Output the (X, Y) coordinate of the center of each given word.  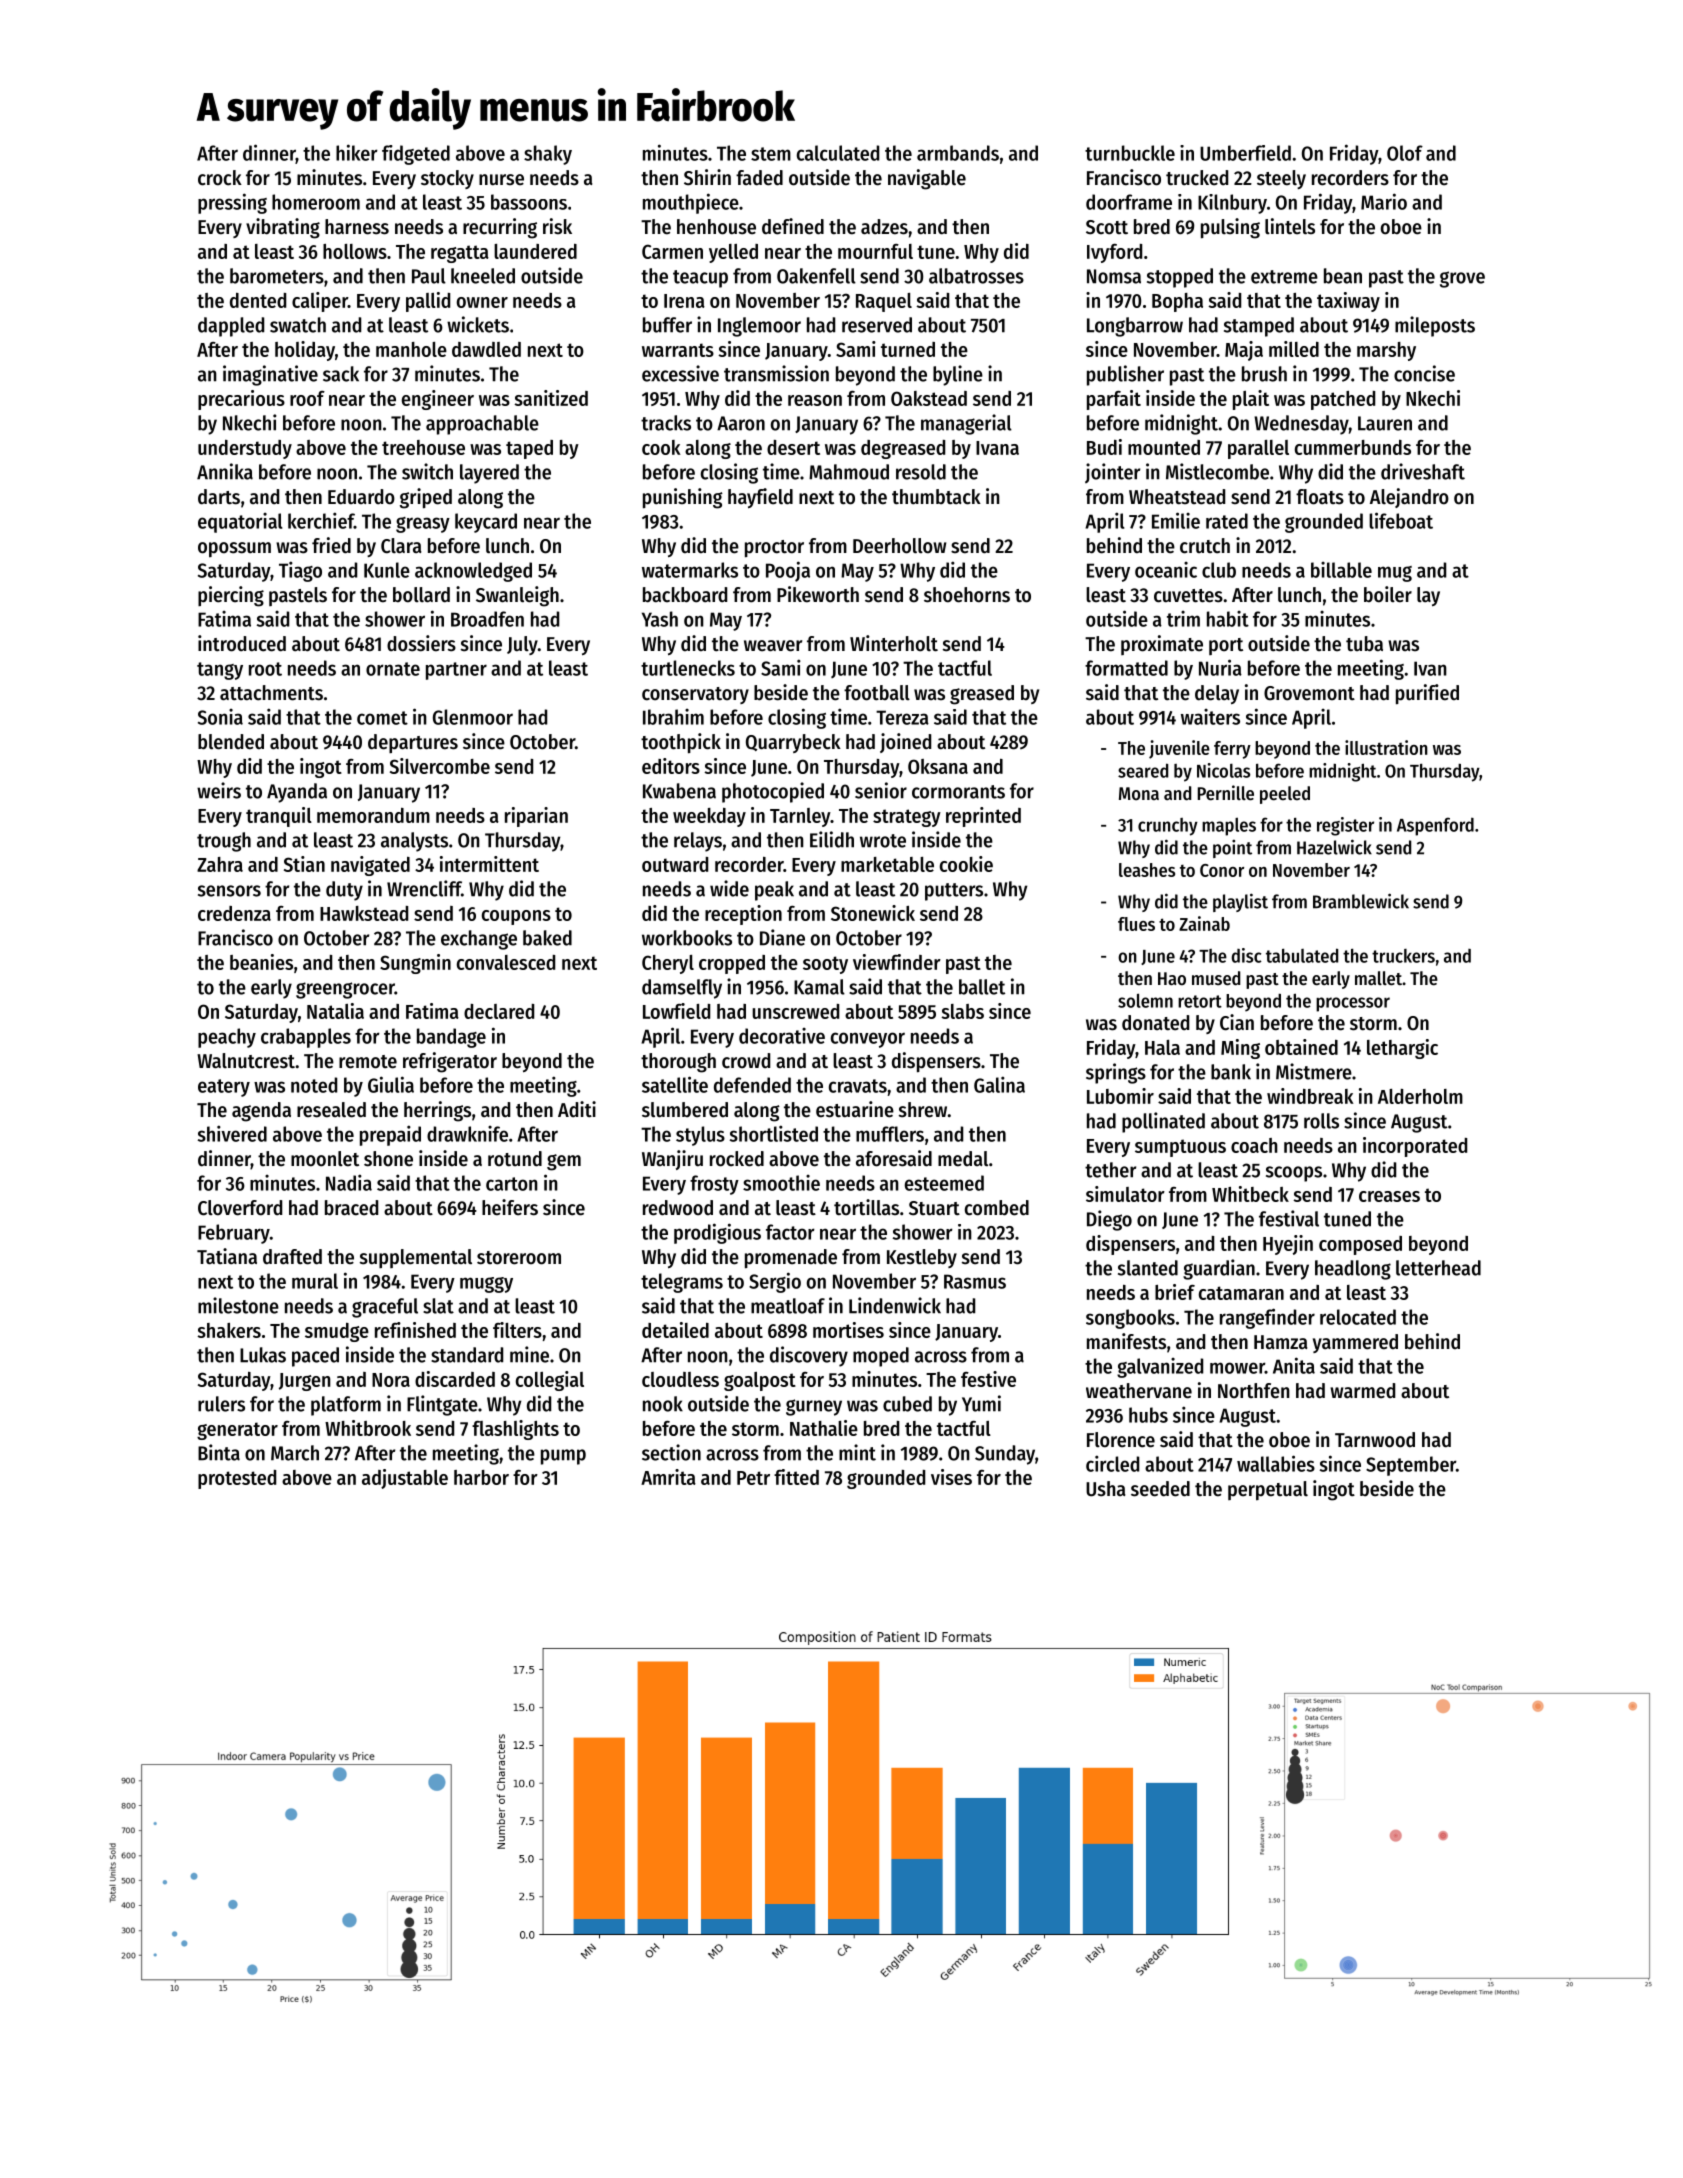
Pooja (788, 571)
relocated (1358, 1317)
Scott (1107, 227)
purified (1427, 694)
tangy (220, 671)
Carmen (672, 251)
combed (997, 1208)
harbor (481, 1477)
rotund (515, 1159)
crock (220, 178)
